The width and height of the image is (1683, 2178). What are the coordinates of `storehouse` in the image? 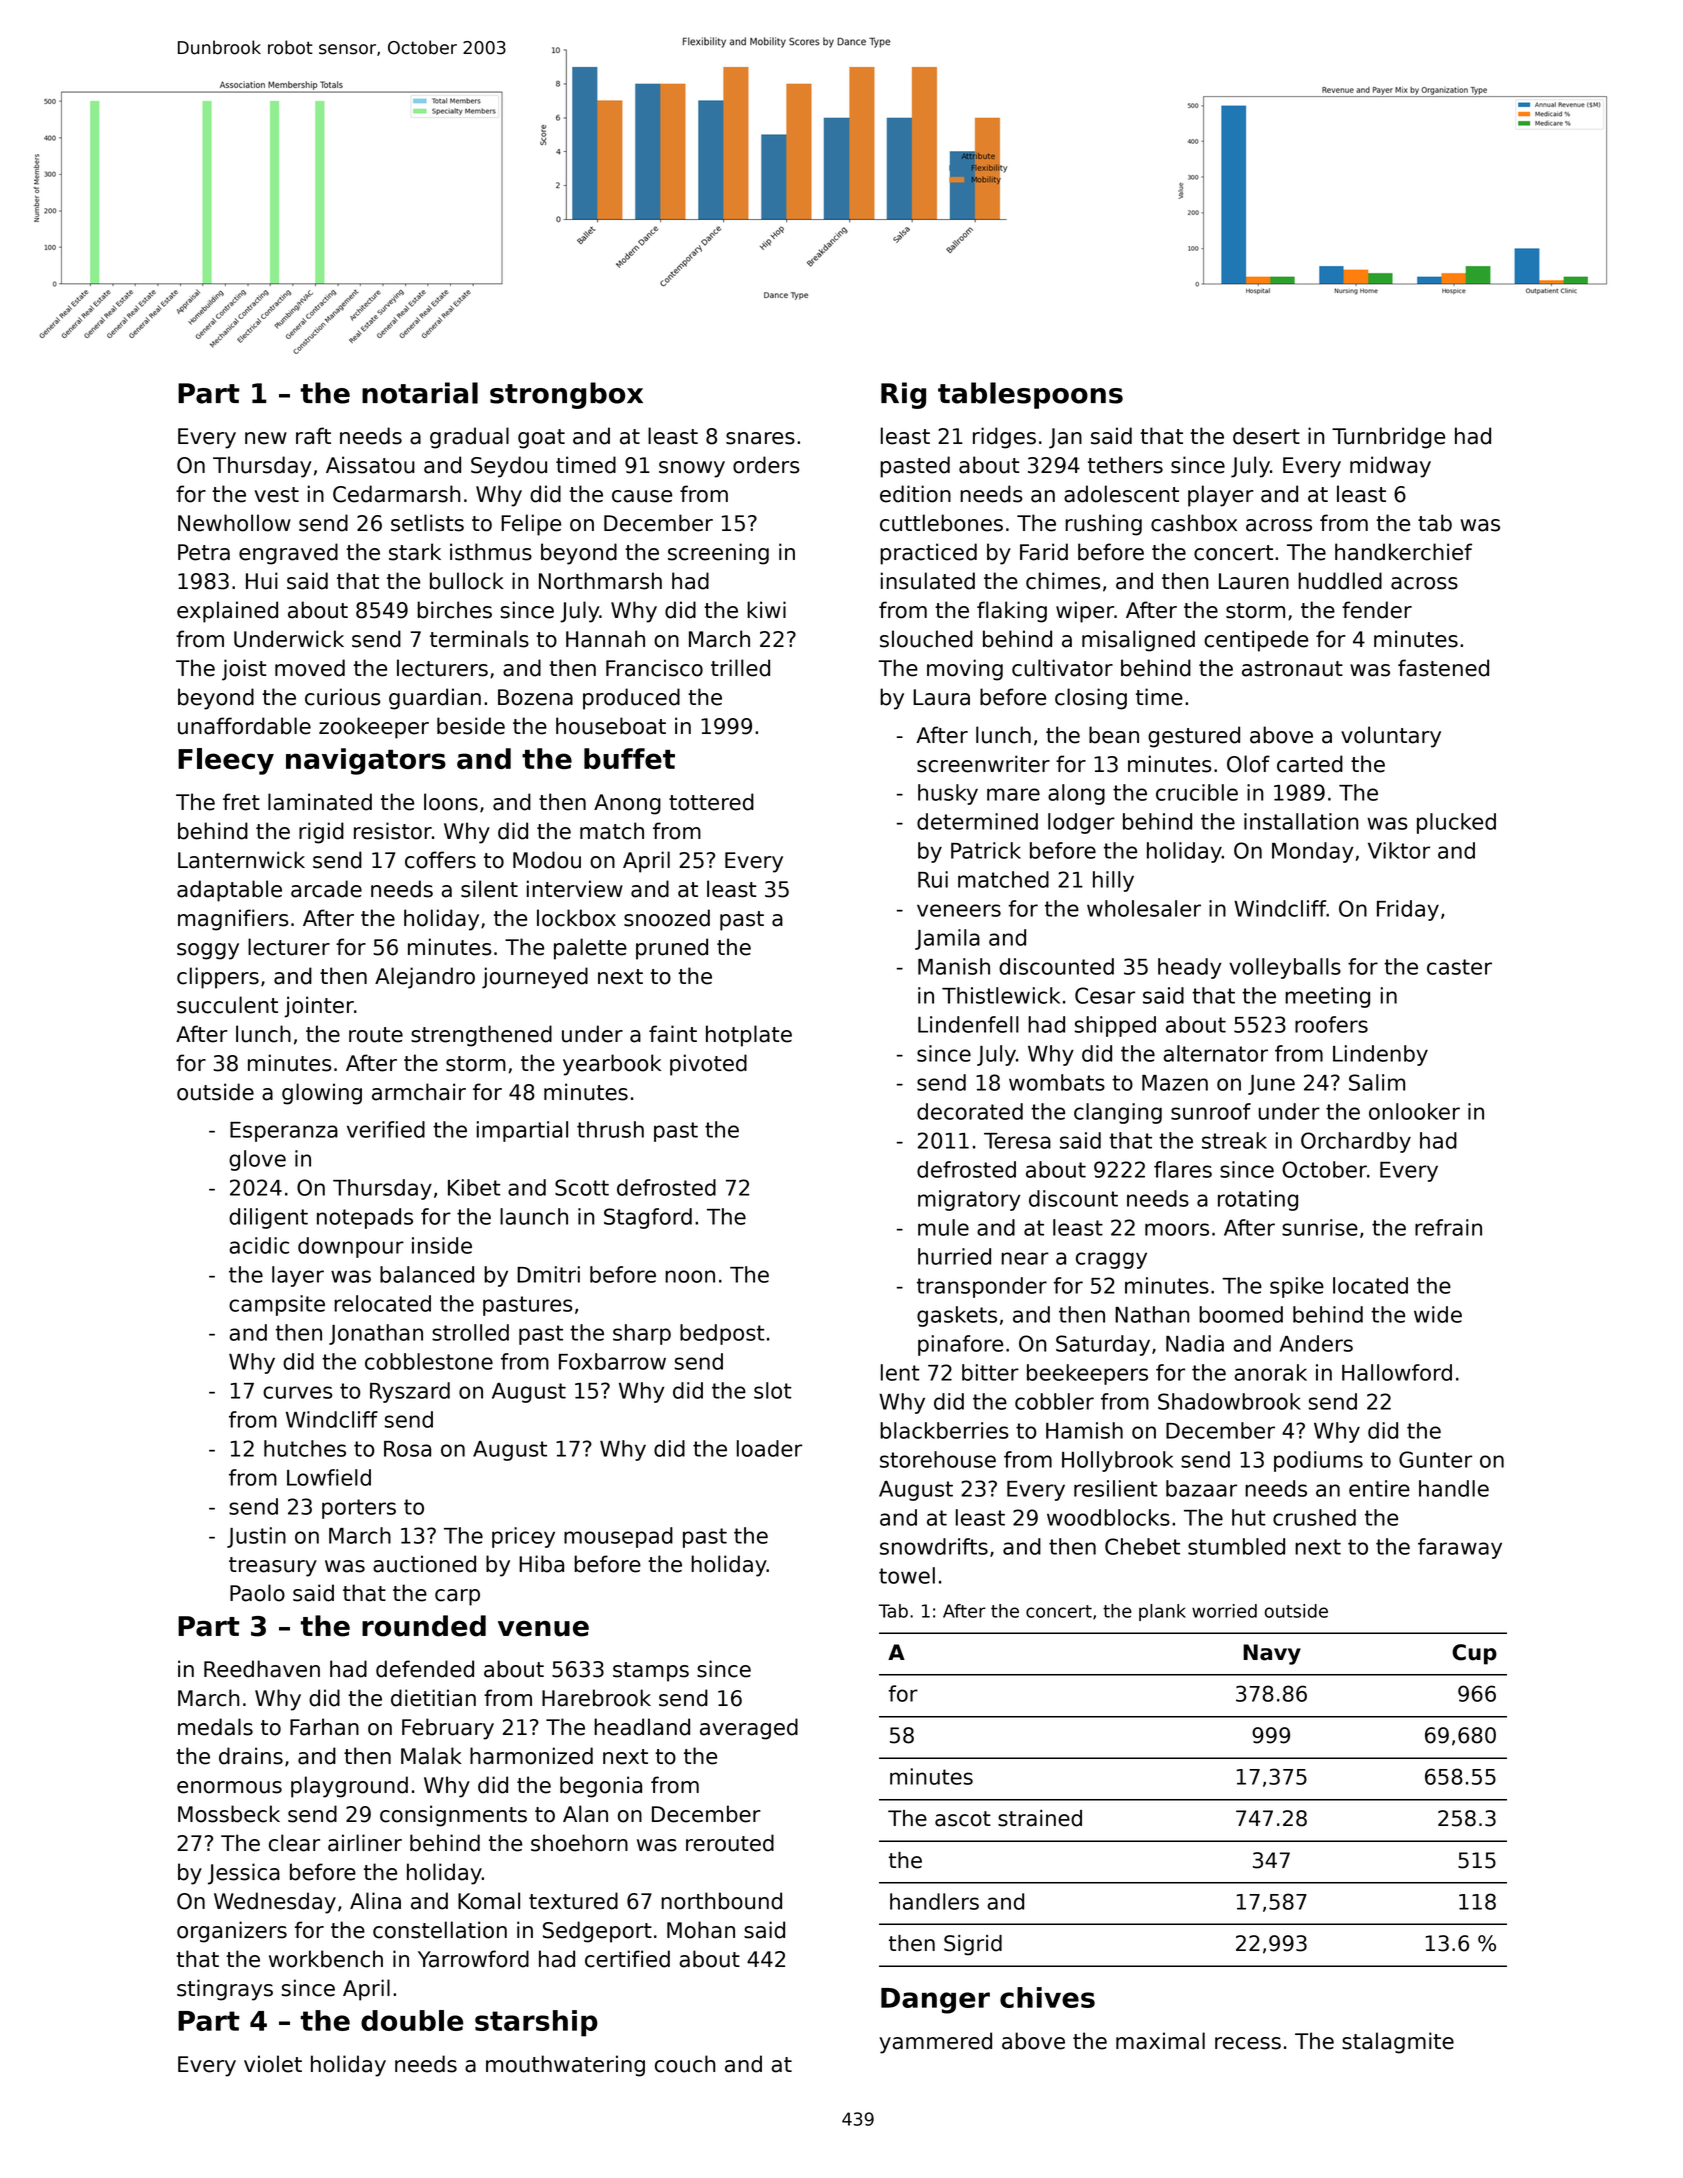 It's located at (938, 1459).
